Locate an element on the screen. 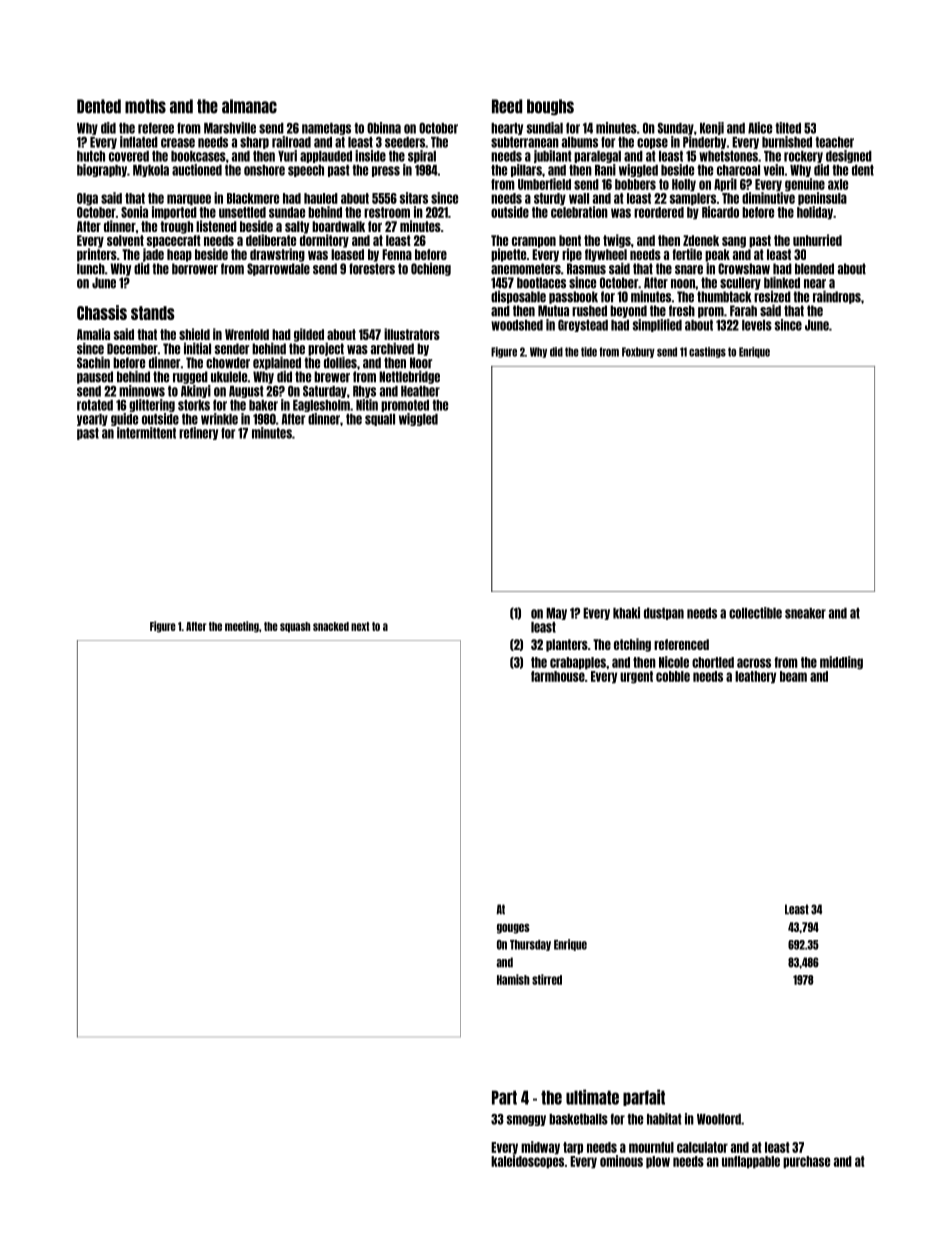 Image resolution: width=952 pixels, height=1233 pixels. squall is located at coordinates (380, 420).
